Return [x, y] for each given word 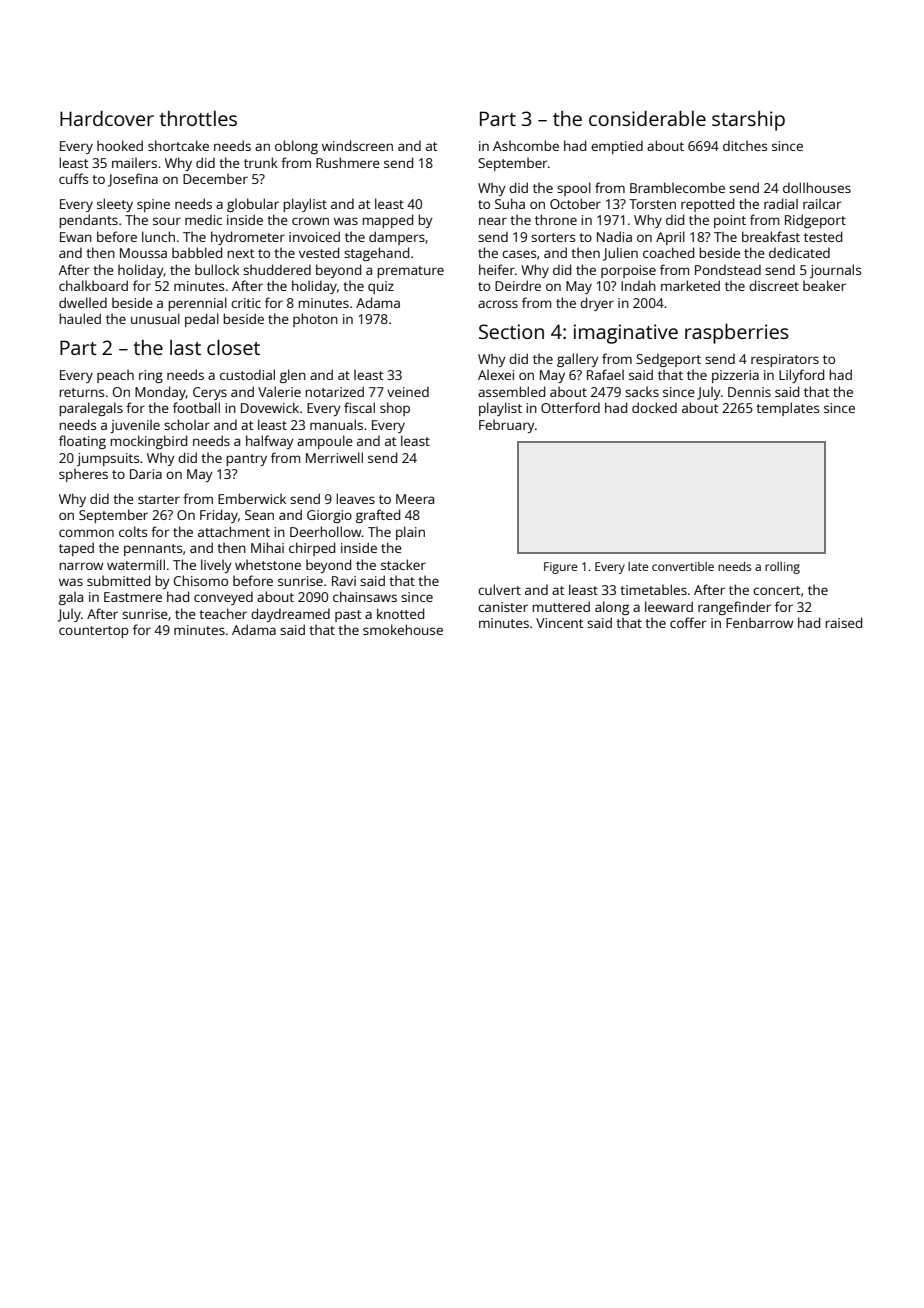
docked [654, 407]
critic [246, 303]
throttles [198, 118]
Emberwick [252, 498]
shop [395, 409]
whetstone [268, 564]
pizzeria [735, 376]
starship [748, 121]
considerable [647, 118]
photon [315, 320]
